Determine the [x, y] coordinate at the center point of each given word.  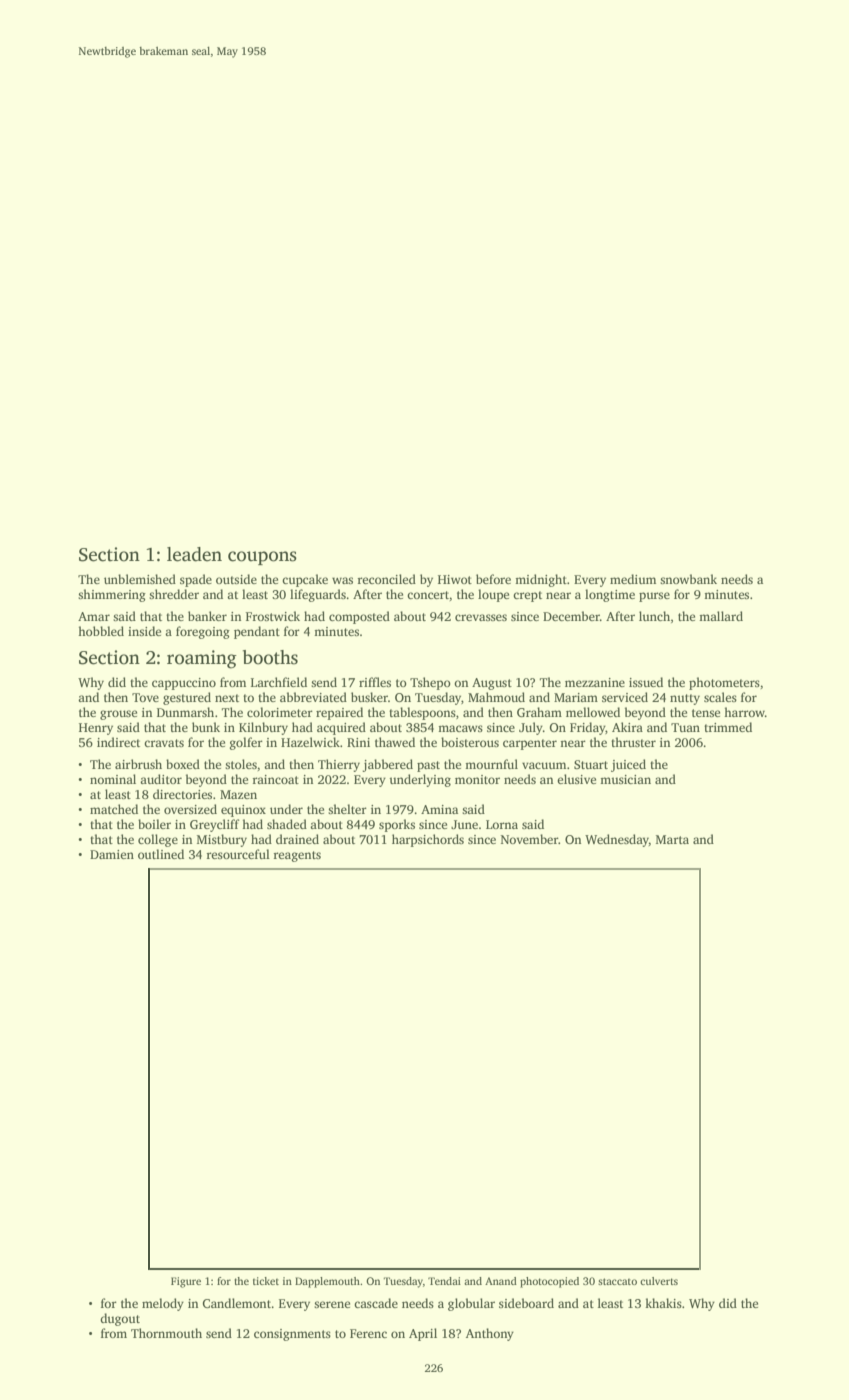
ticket [266, 1281]
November [530, 839]
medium [633, 579]
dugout [120, 1319]
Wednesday [617, 840]
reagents [297, 856]
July [531, 728]
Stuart [591, 764]
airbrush [138, 764]
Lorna [502, 824]
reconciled [386, 579]
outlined [161, 854]
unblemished [140, 579]
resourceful [238, 854]
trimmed [728, 727]
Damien [112, 854]
